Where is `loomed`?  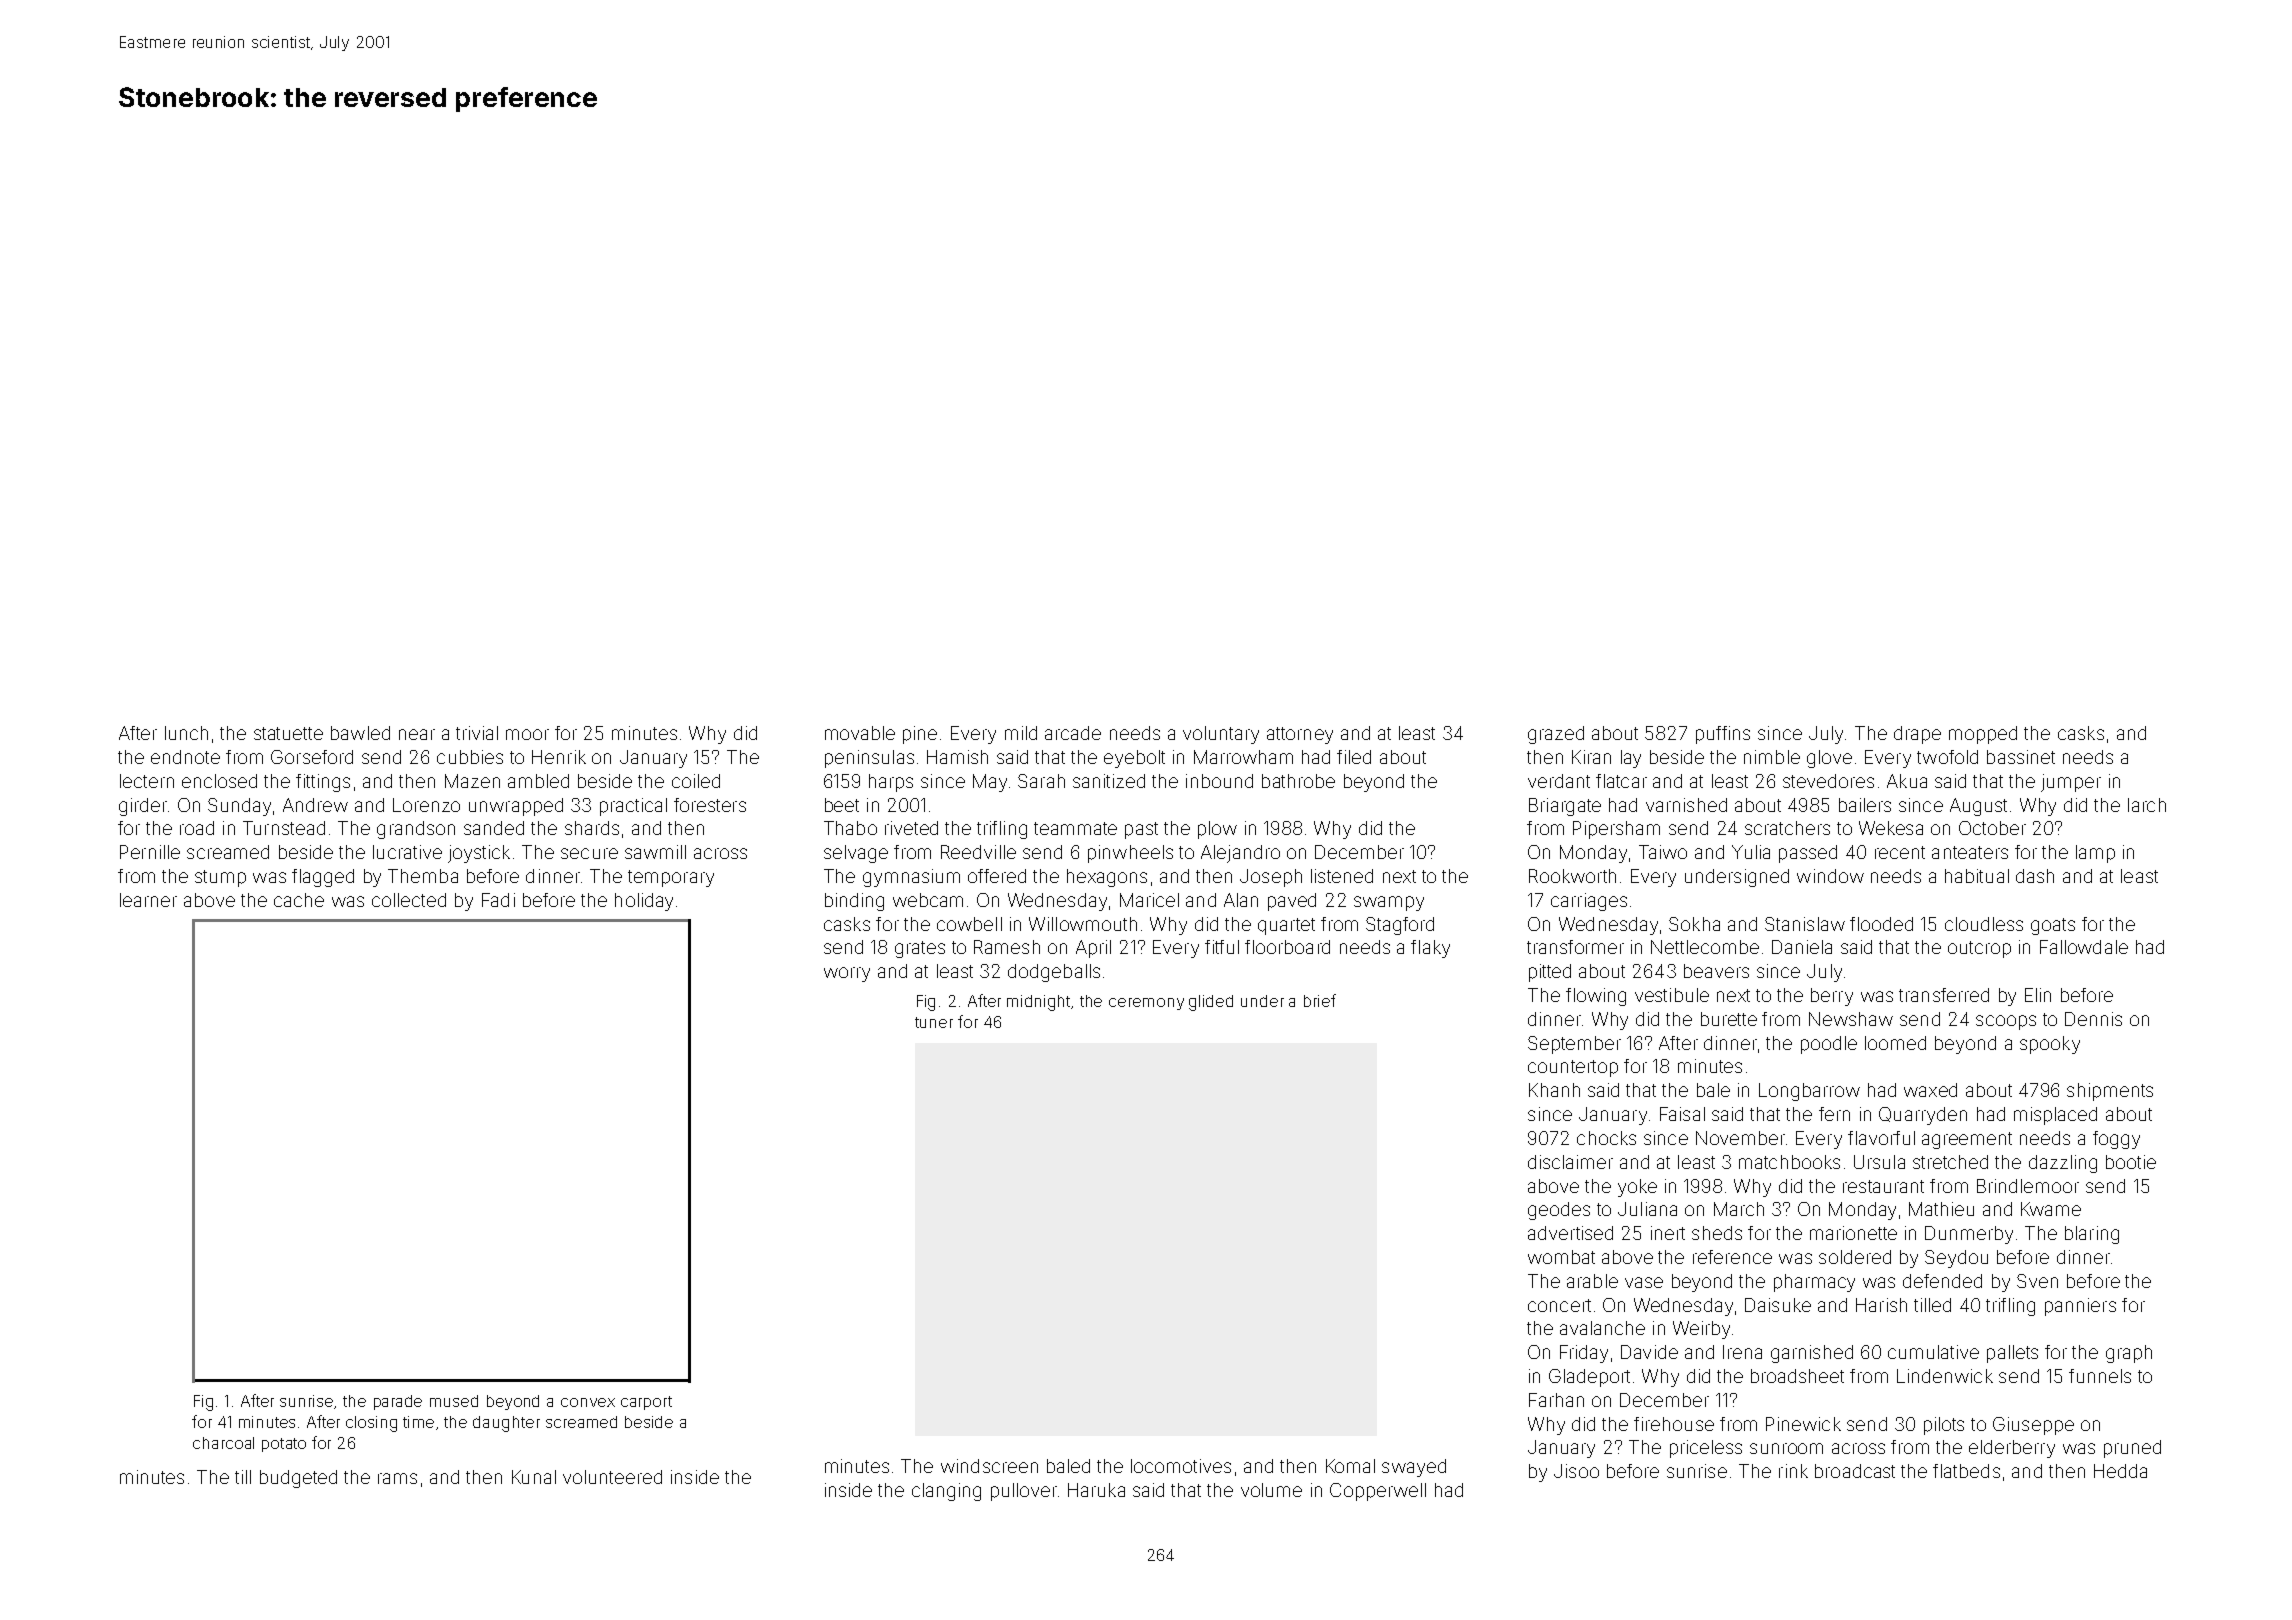
loomed is located at coordinates (1895, 1043).
